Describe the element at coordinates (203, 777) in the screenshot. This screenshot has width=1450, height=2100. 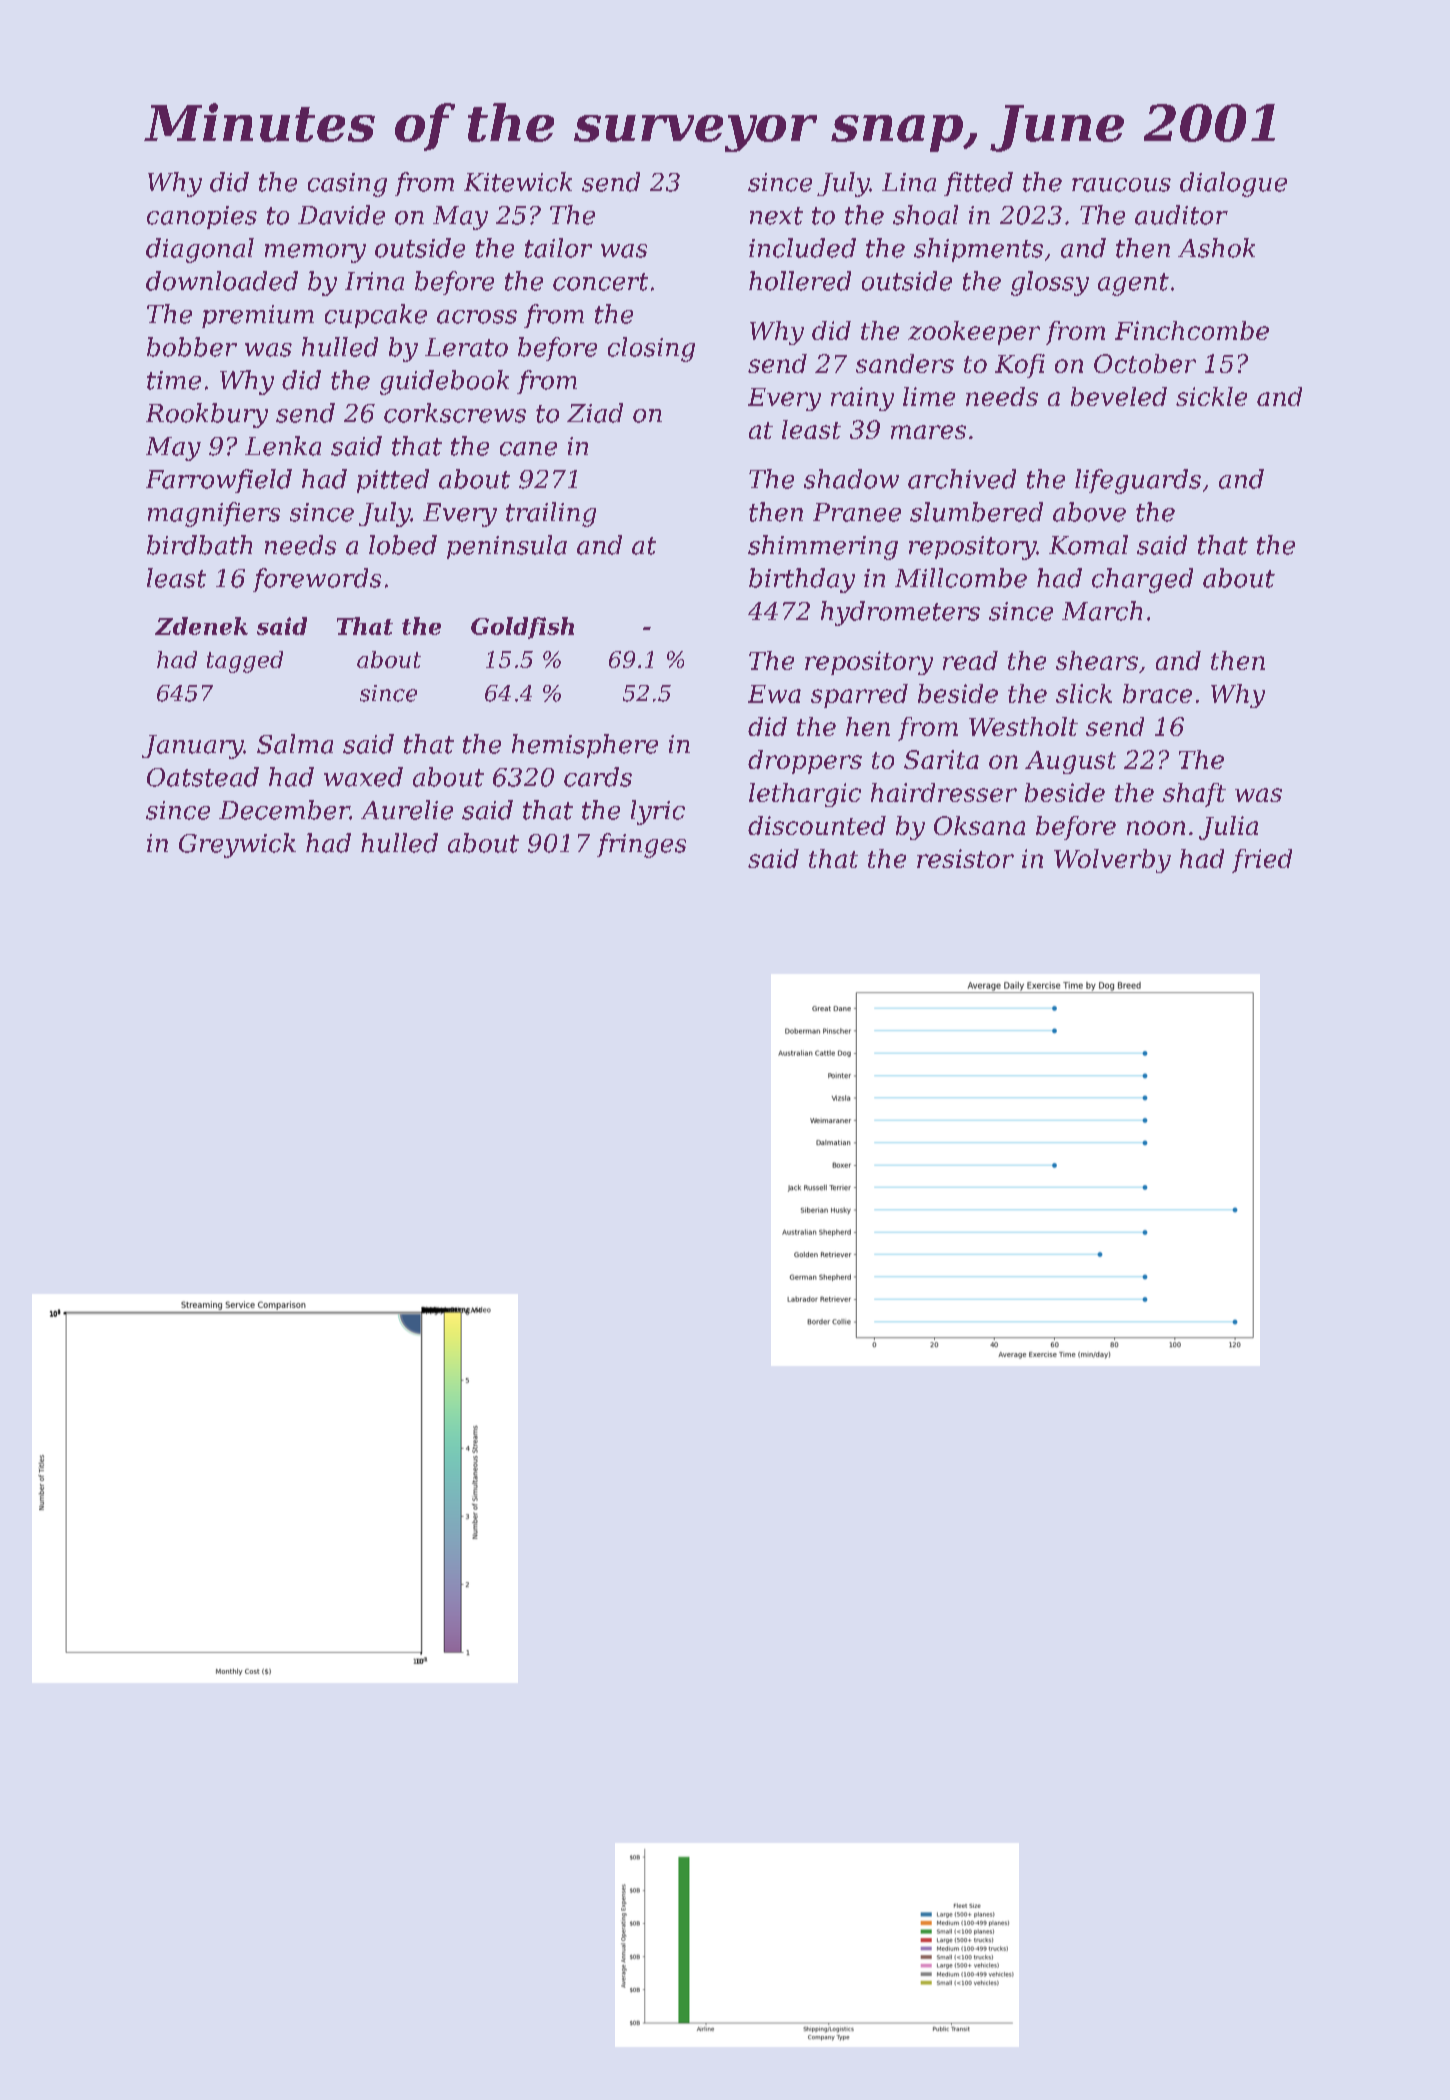
I see `Oatstead` at that location.
